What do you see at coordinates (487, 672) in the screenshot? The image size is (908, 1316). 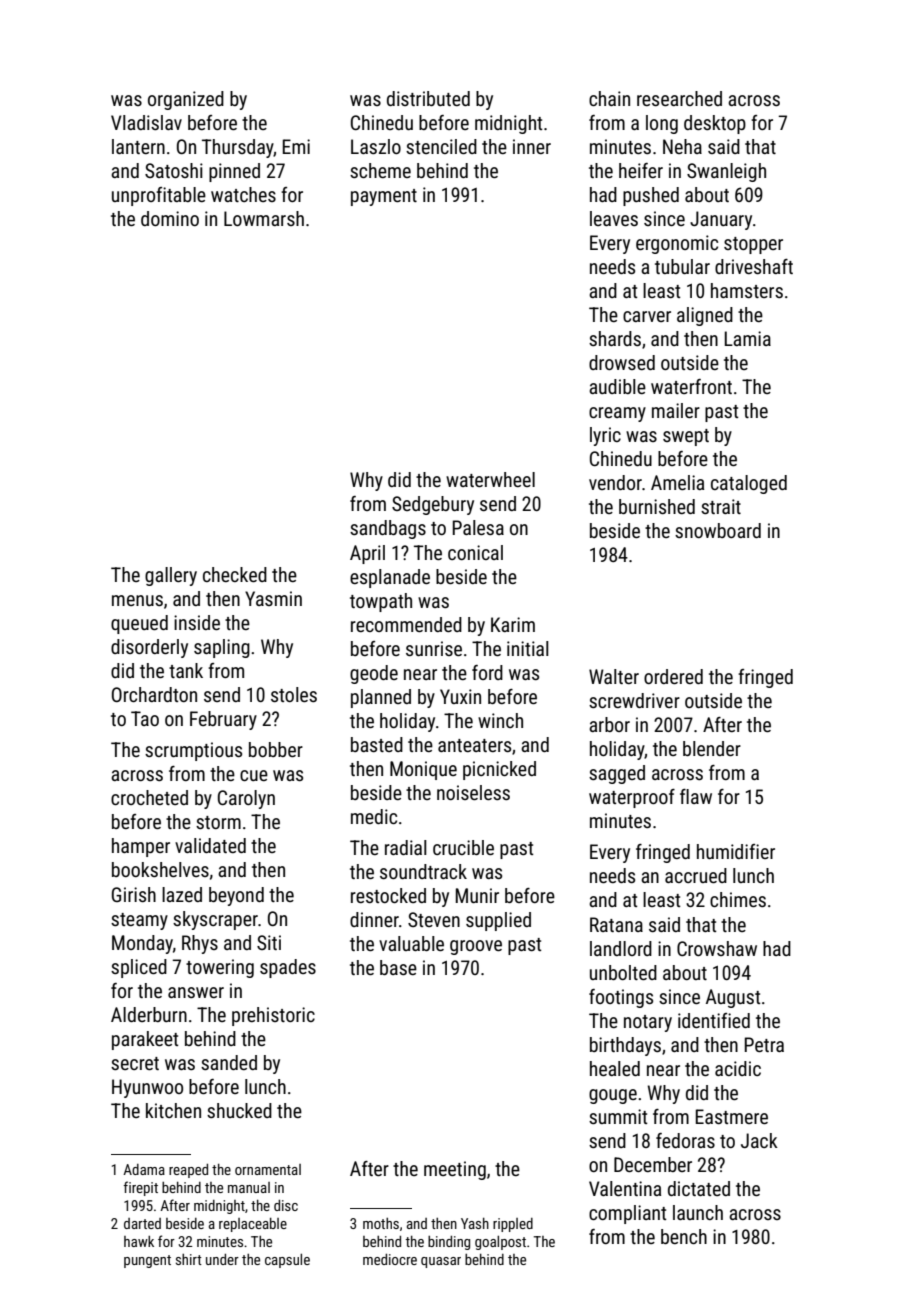 I see `ford` at bounding box center [487, 672].
